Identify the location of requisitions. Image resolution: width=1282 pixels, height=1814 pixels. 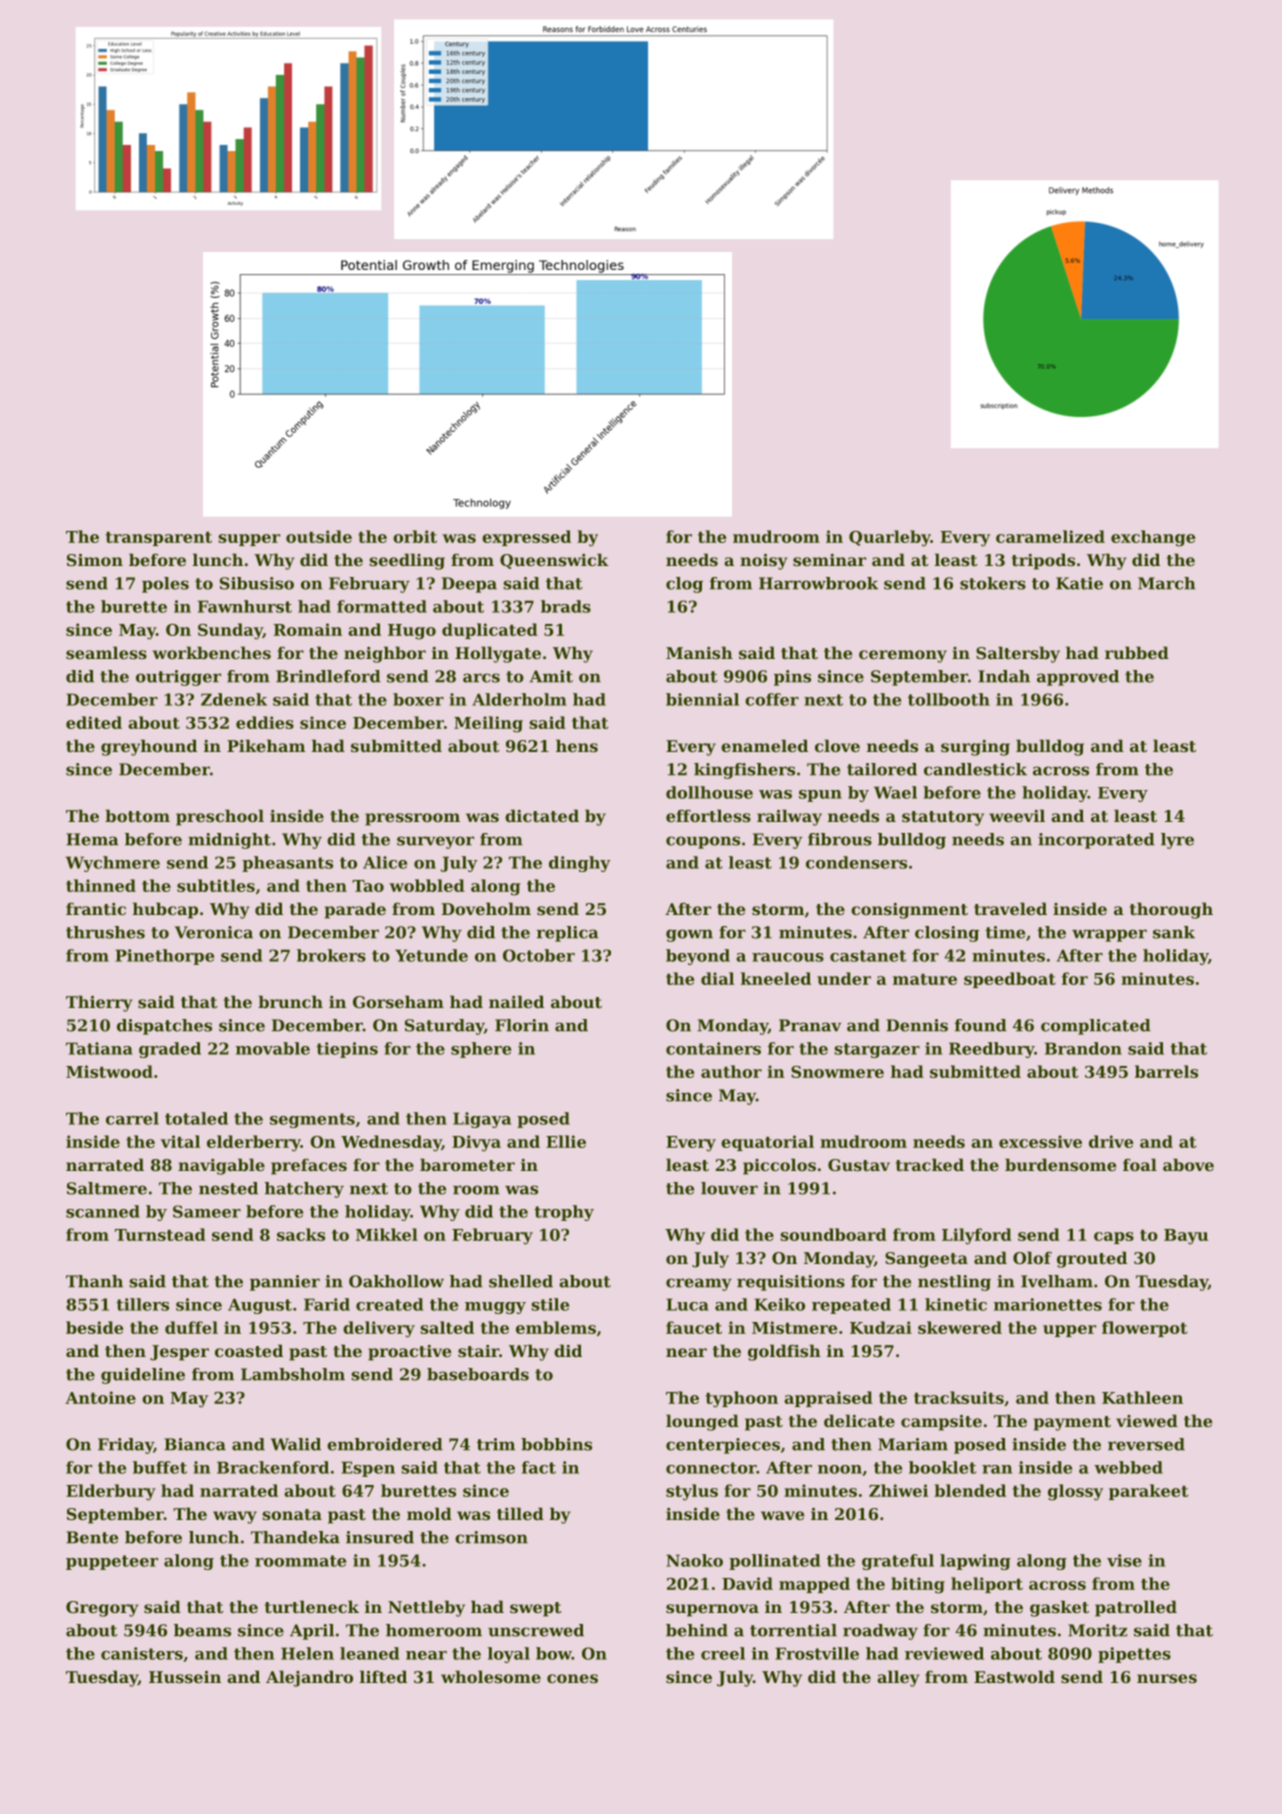
(791, 1283).
